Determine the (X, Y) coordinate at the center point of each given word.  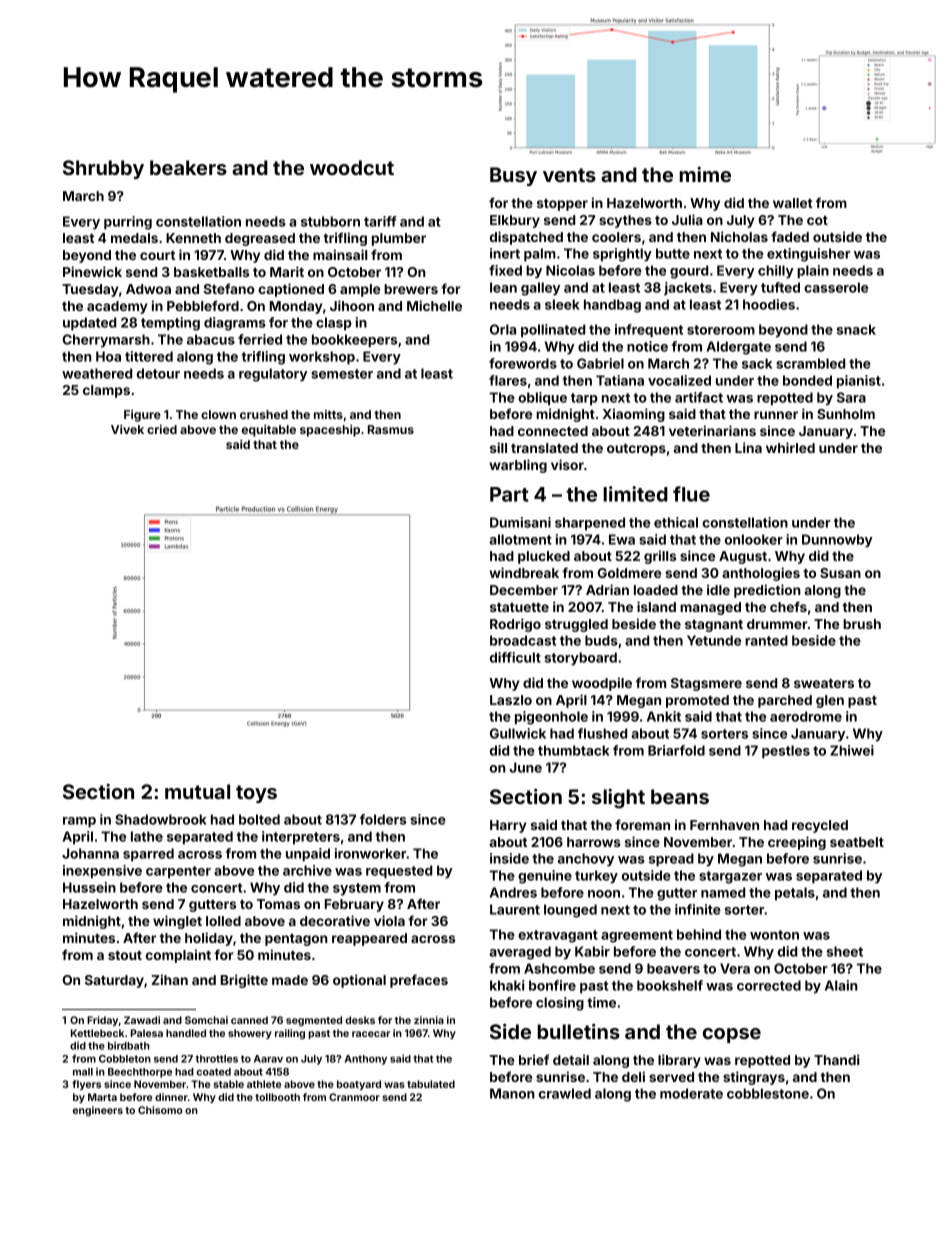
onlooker (754, 539)
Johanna (90, 853)
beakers (188, 167)
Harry (508, 826)
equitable (268, 431)
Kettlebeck (97, 1033)
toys (256, 794)
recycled (820, 826)
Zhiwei (852, 750)
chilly (776, 272)
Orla (503, 329)
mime (705, 174)
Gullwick (518, 733)
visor (567, 464)
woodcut (352, 167)
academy (117, 307)
